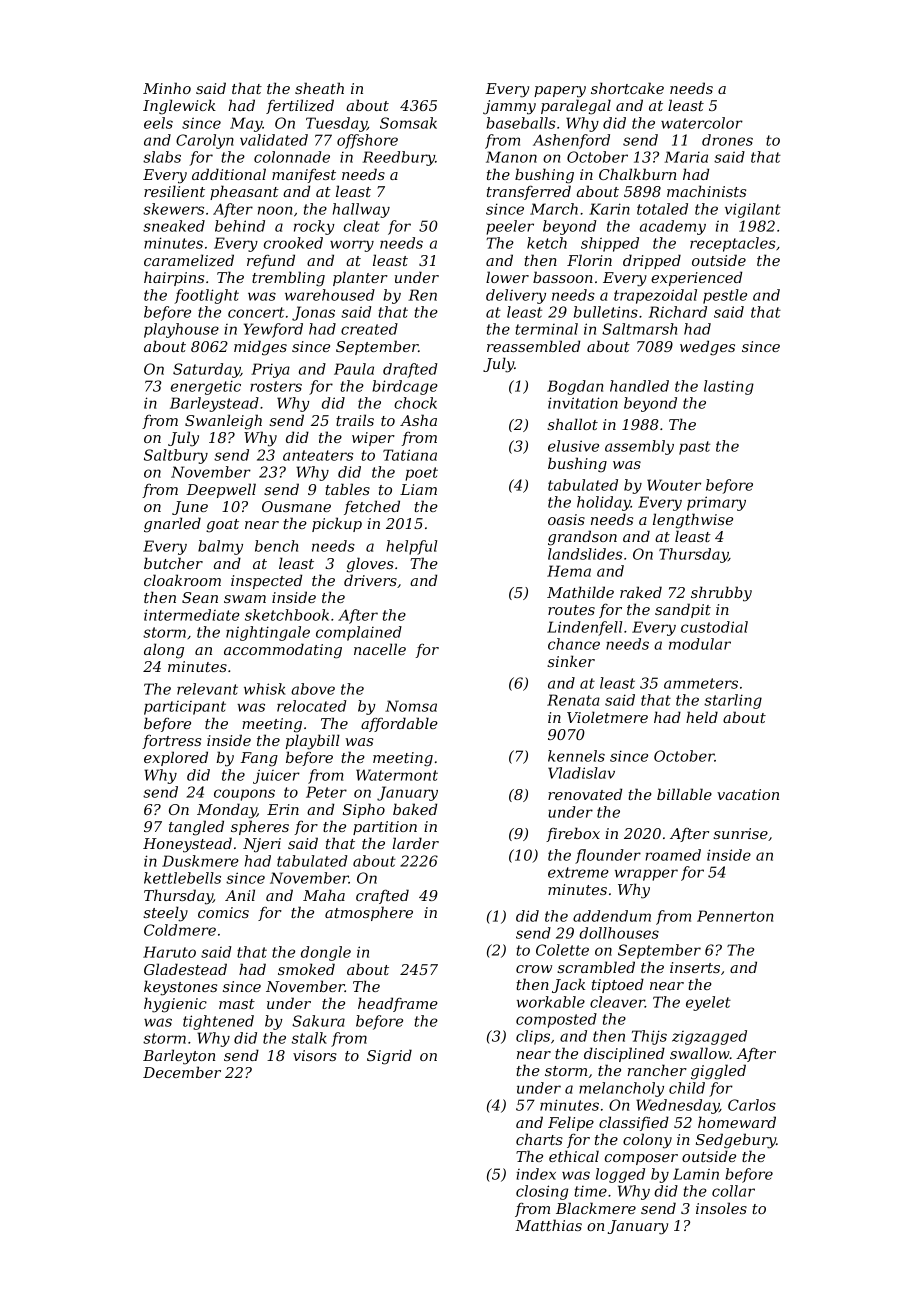  I want to click on Renata, so click(573, 700).
